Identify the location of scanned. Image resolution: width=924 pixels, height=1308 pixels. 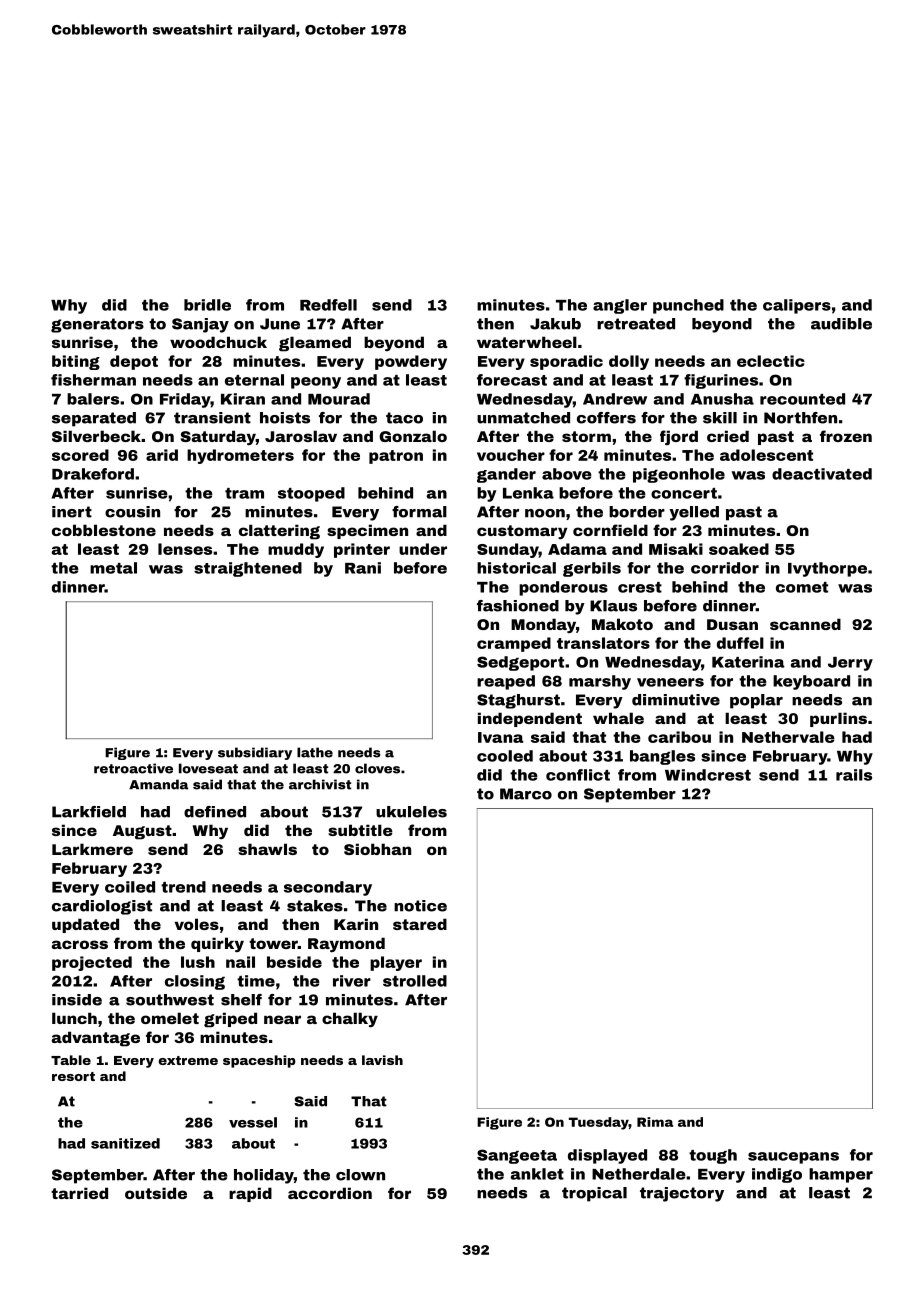
(805, 624).
